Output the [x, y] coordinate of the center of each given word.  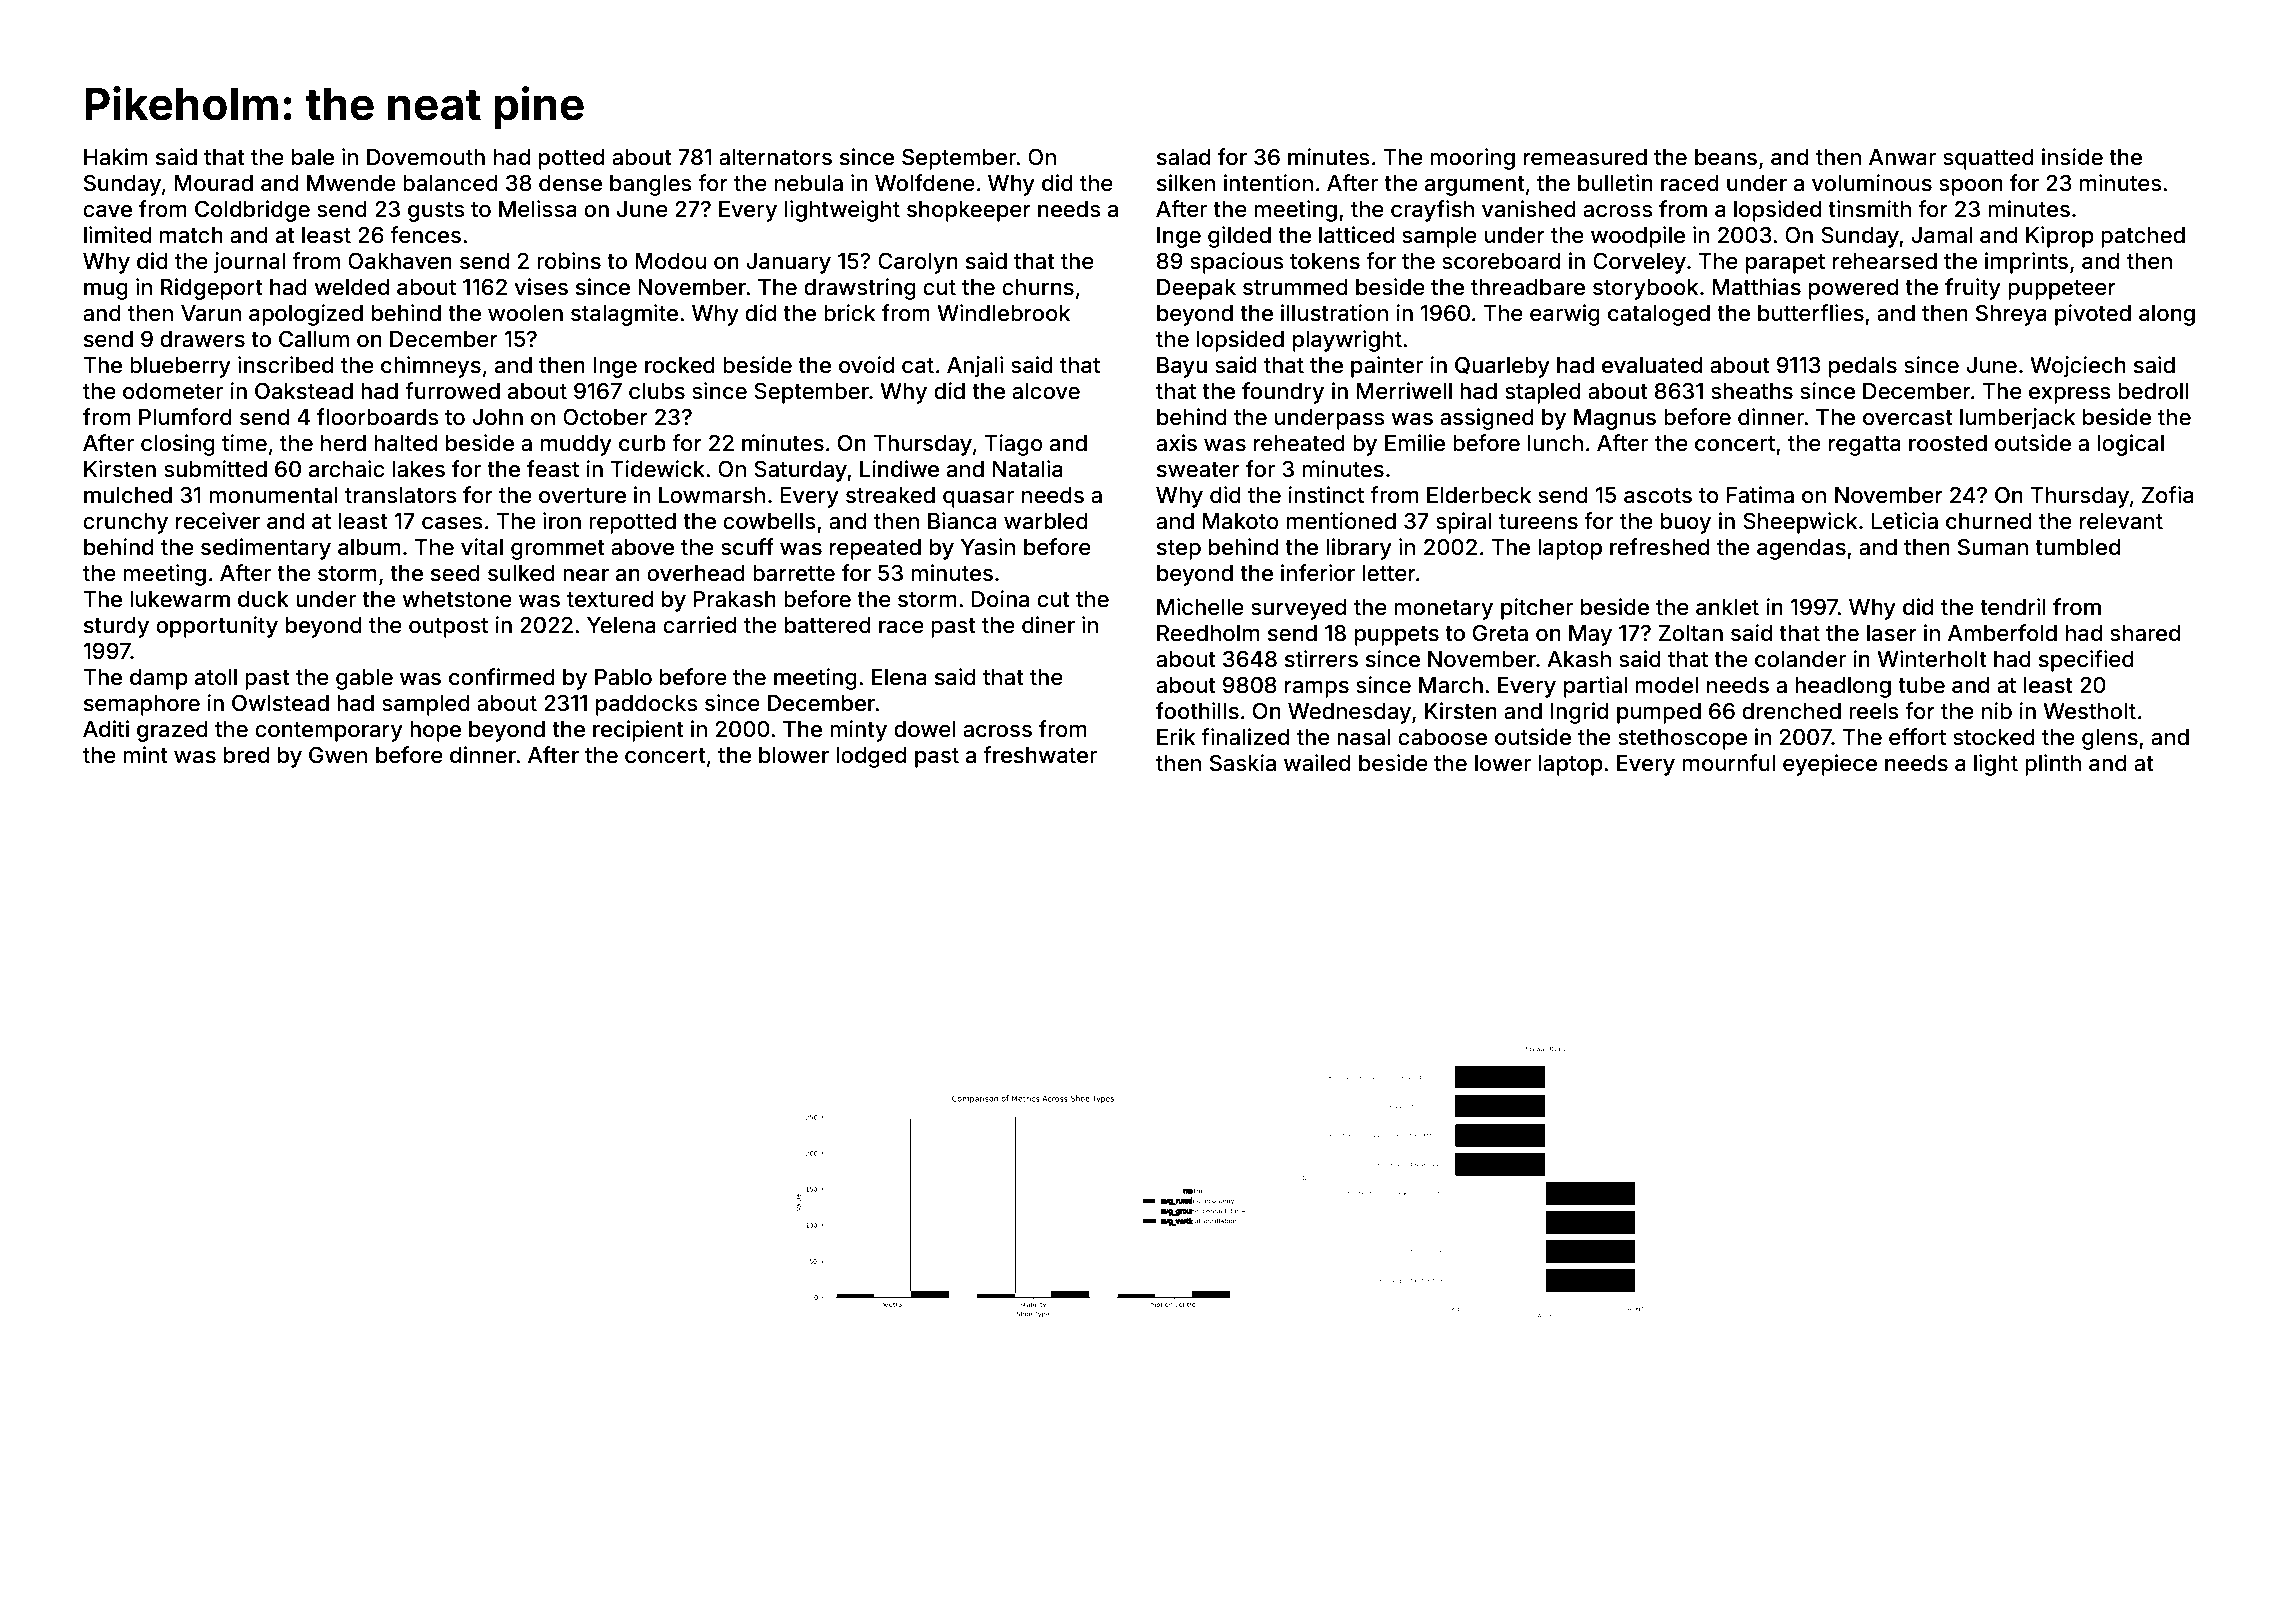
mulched [128, 495]
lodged [871, 757]
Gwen [338, 755]
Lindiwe [899, 469]
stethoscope [1682, 739]
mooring [1472, 159]
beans [1726, 157]
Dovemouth [426, 157]
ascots [1658, 496]
